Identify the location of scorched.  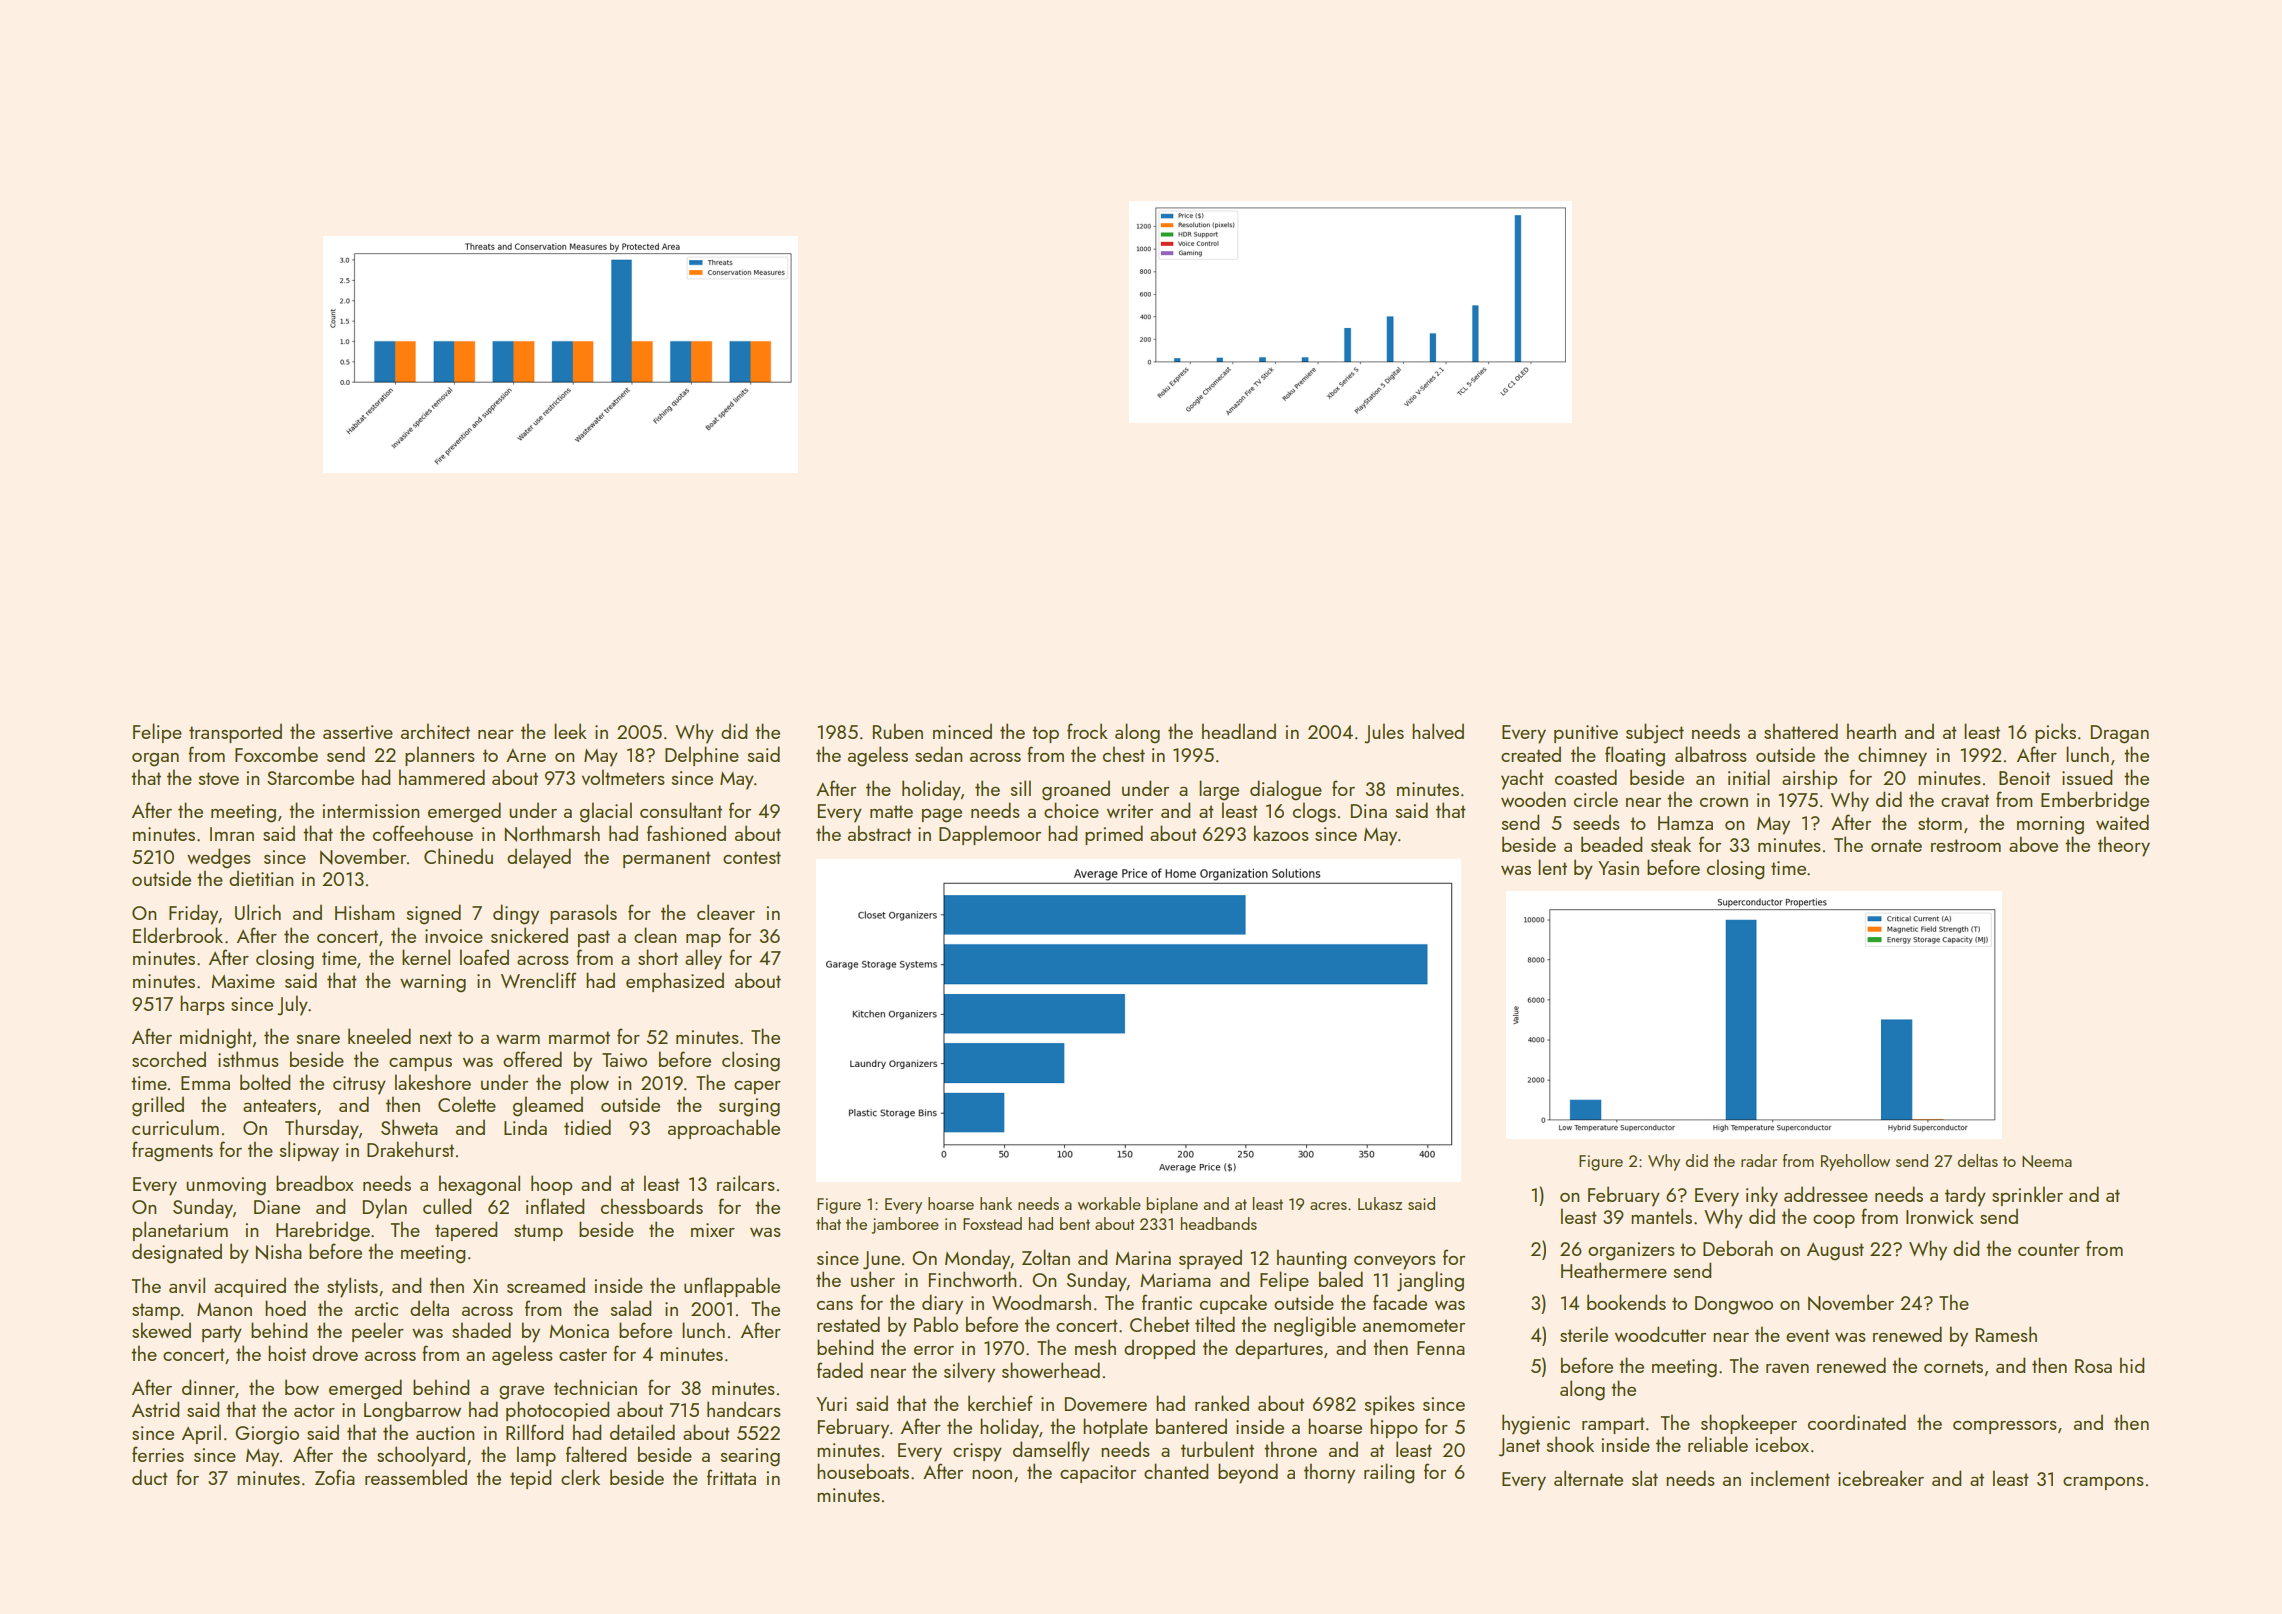
(169, 1059).
